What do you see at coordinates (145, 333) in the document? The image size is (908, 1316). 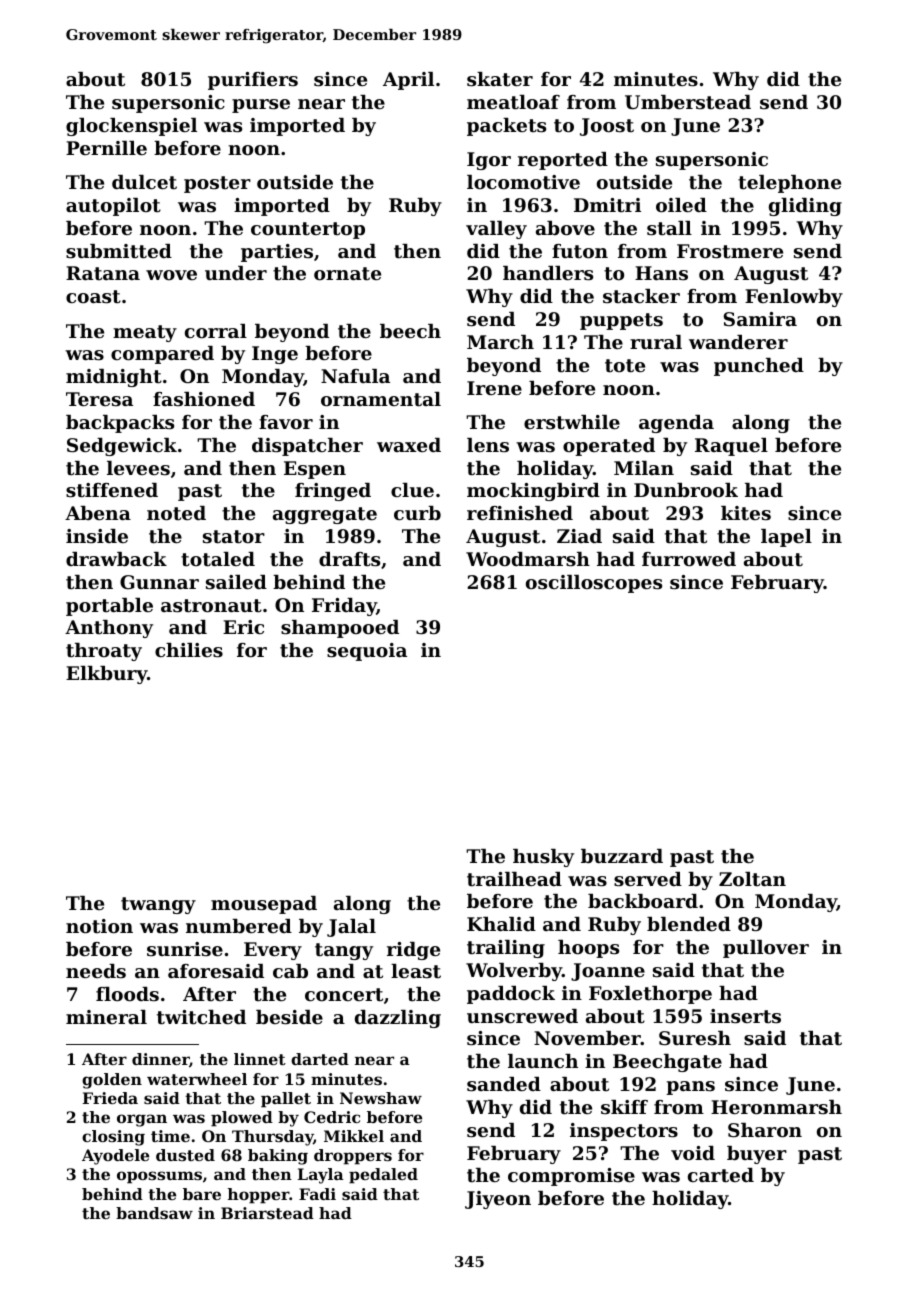 I see `meaty` at bounding box center [145, 333].
